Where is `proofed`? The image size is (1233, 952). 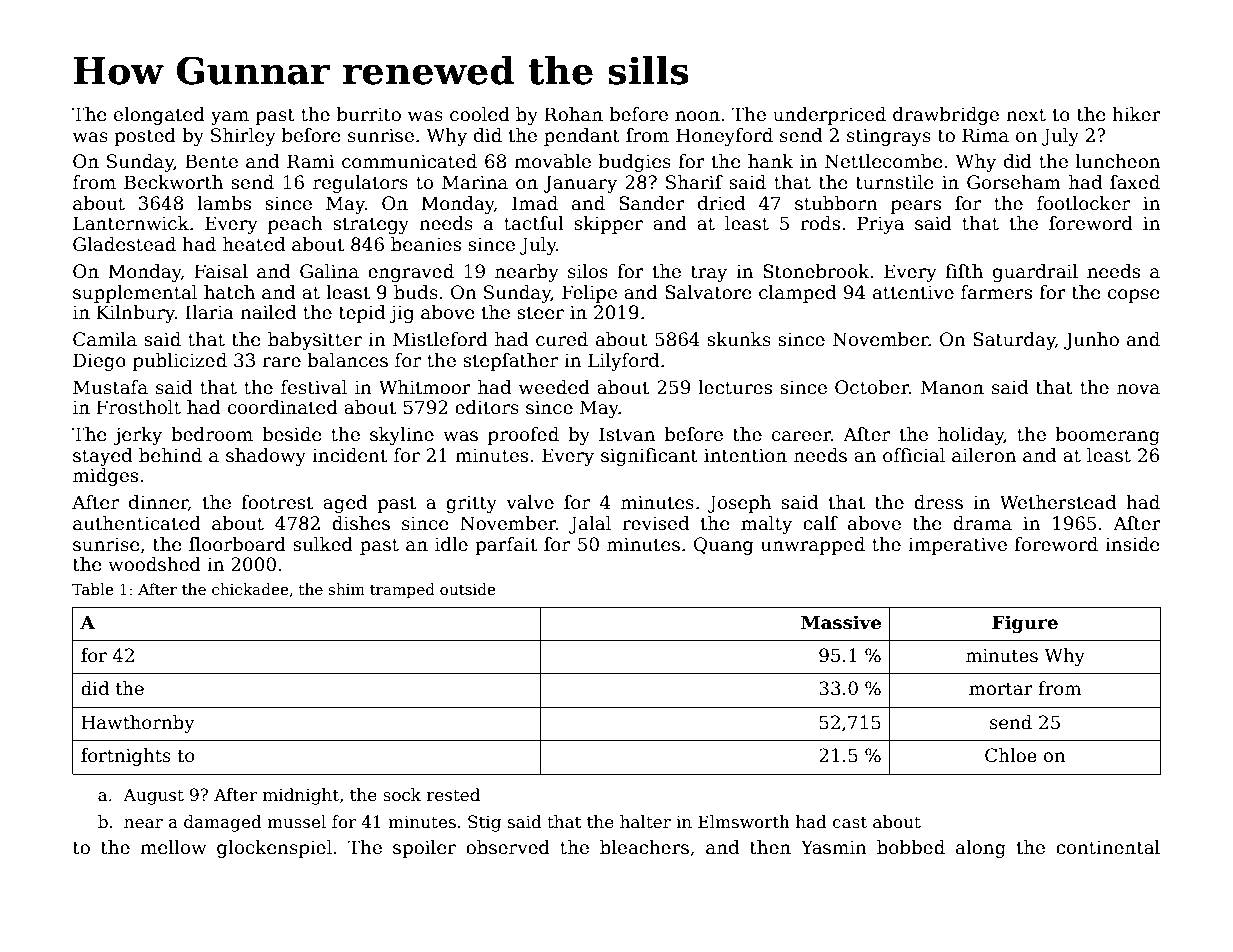
proofed is located at coordinates (523, 436).
